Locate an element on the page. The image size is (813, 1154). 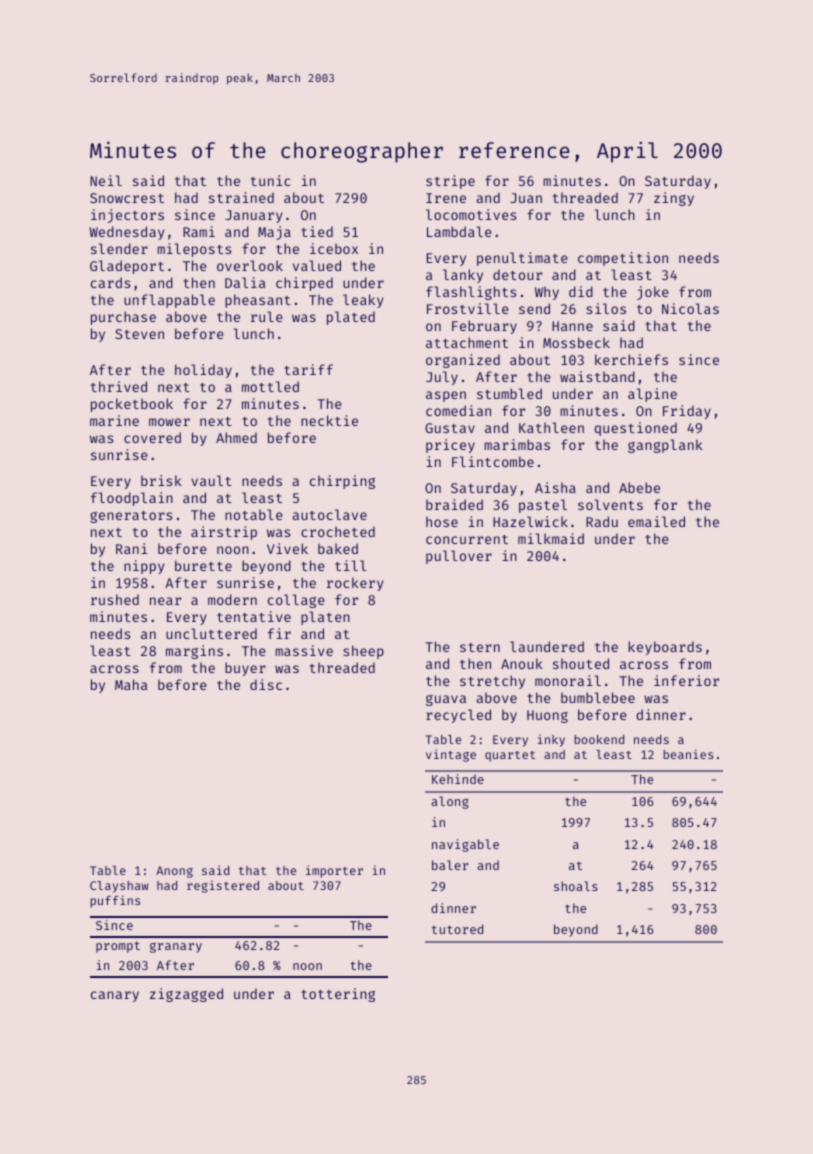
Flintcombe is located at coordinates (493, 461).
